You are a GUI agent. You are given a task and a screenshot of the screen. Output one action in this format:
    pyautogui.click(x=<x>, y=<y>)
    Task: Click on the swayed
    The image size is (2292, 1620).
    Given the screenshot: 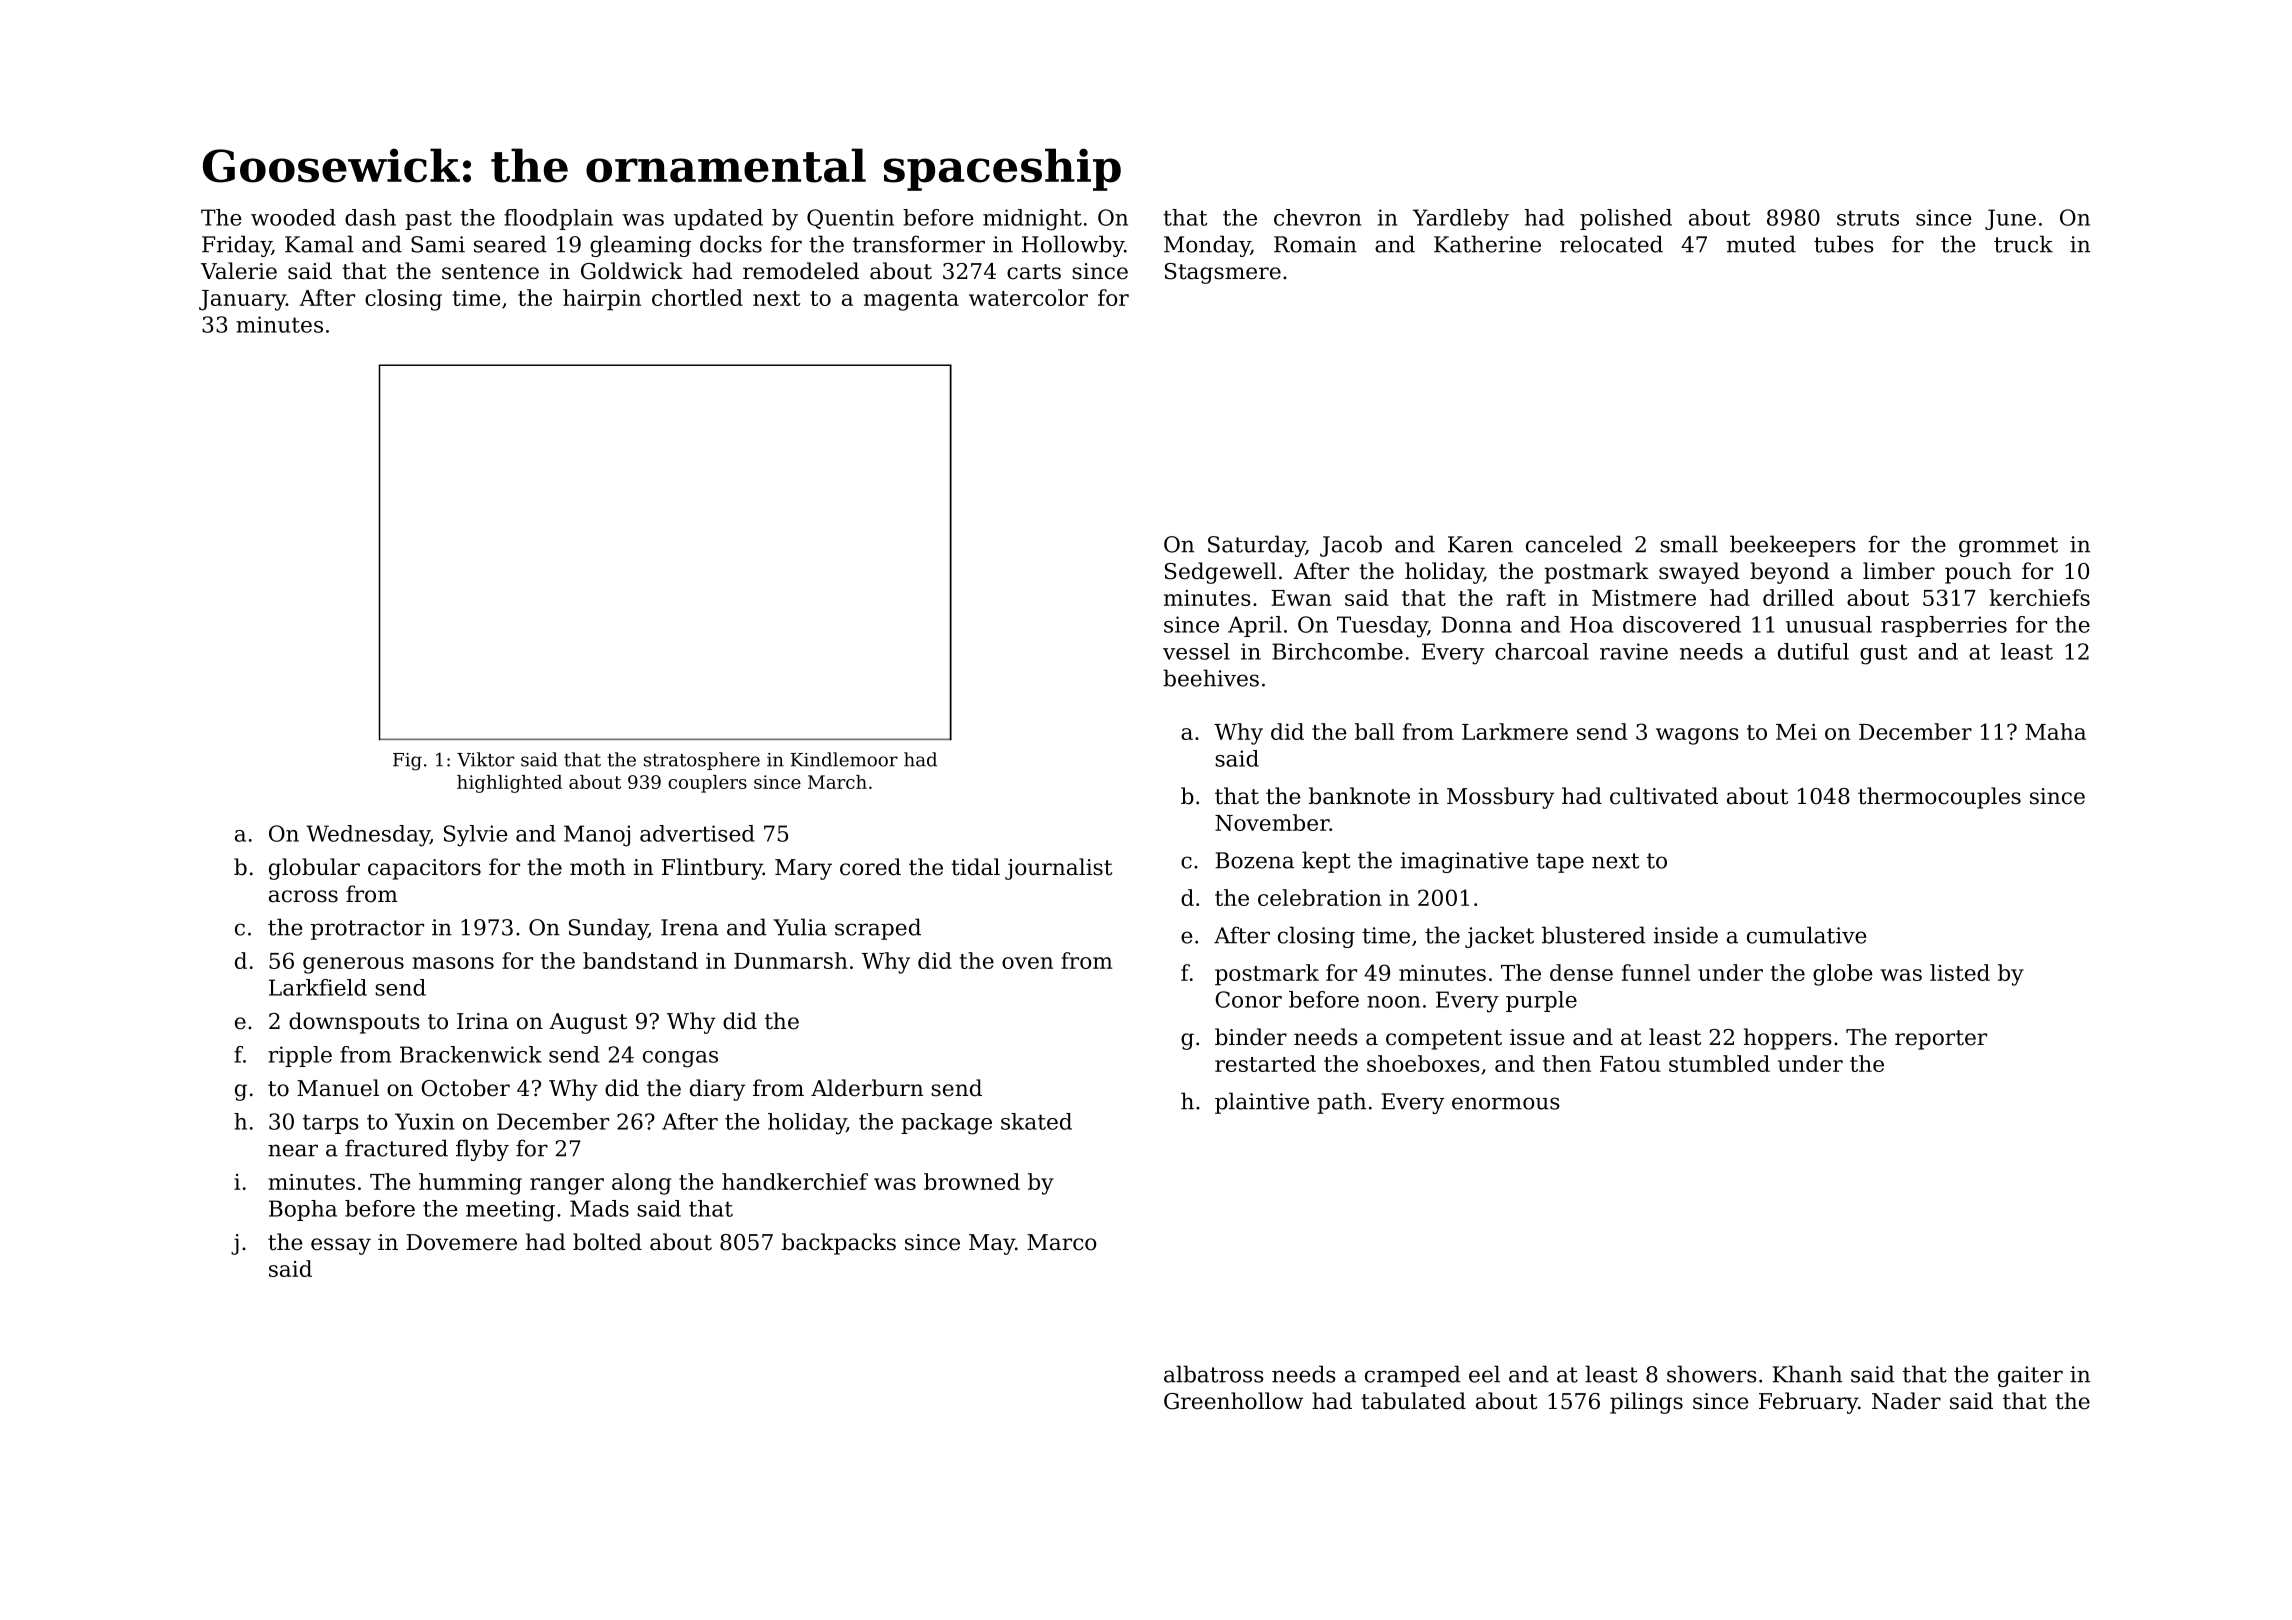 What is the action you would take?
    pyautogui.click(x=1699, y=573)
